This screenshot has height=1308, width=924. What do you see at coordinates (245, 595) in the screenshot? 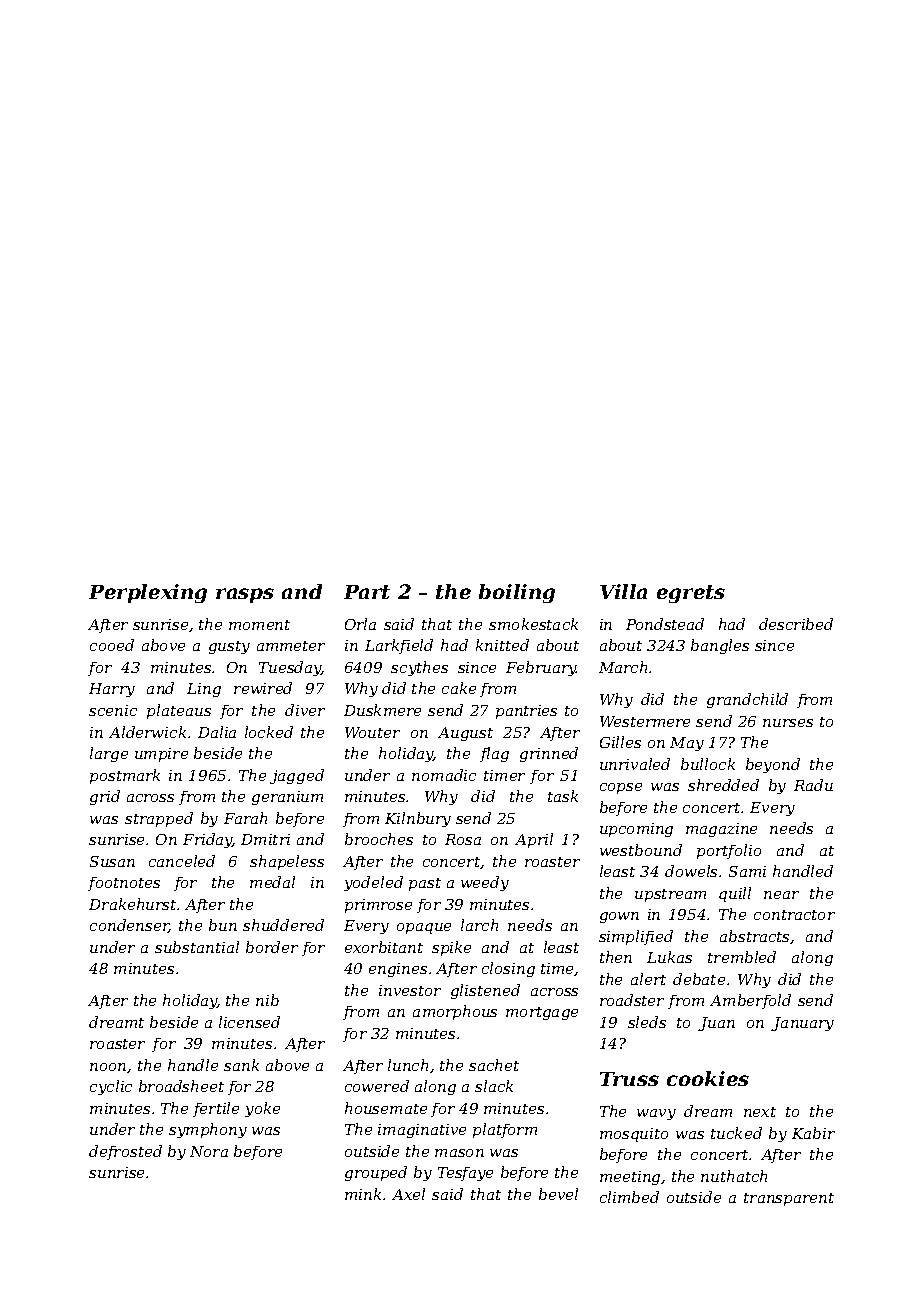
I see `rasps` at bounding box center [245, 595].
